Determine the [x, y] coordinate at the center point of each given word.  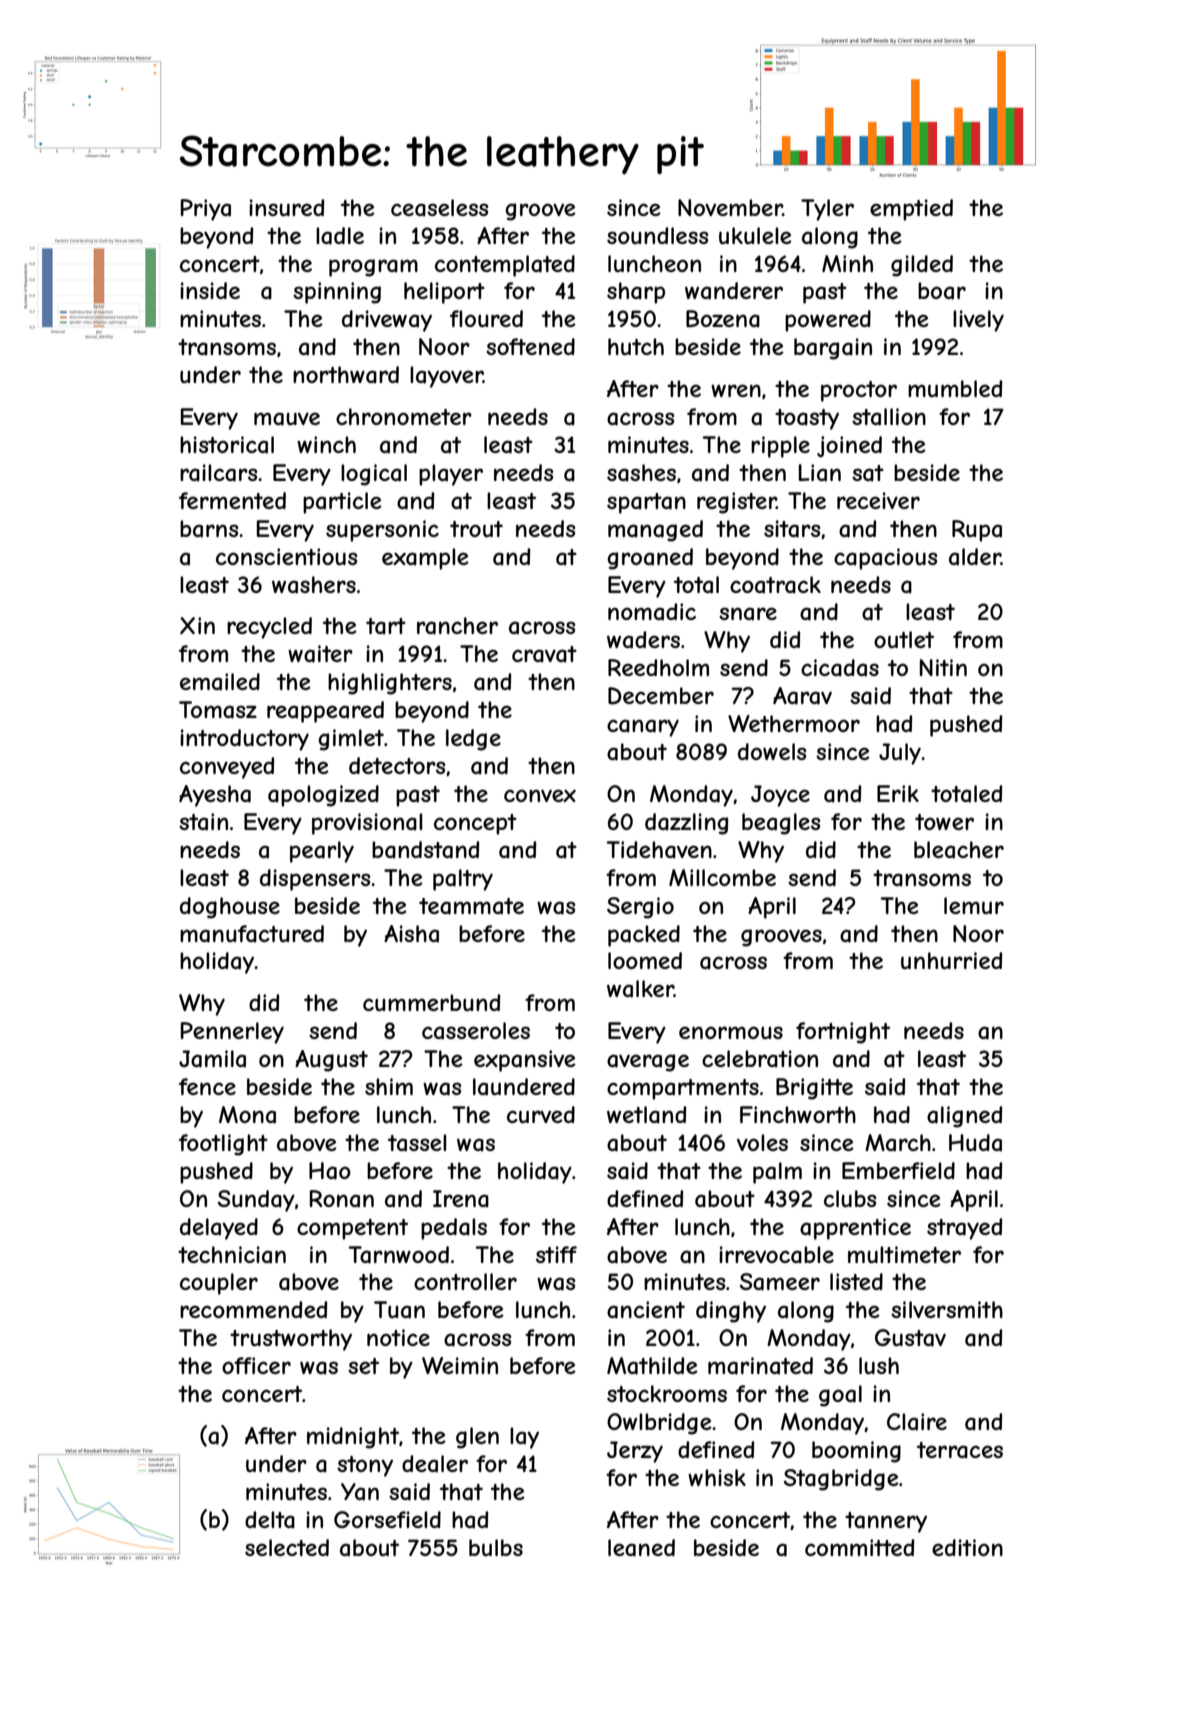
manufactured [252, 934]
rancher [457, 626]
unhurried [951, 960]
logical [374, 475]
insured [286, 207]
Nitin [943, 667]
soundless [657, 235]
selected [287, 1547]
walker [640, 989]
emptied [911, 210]
